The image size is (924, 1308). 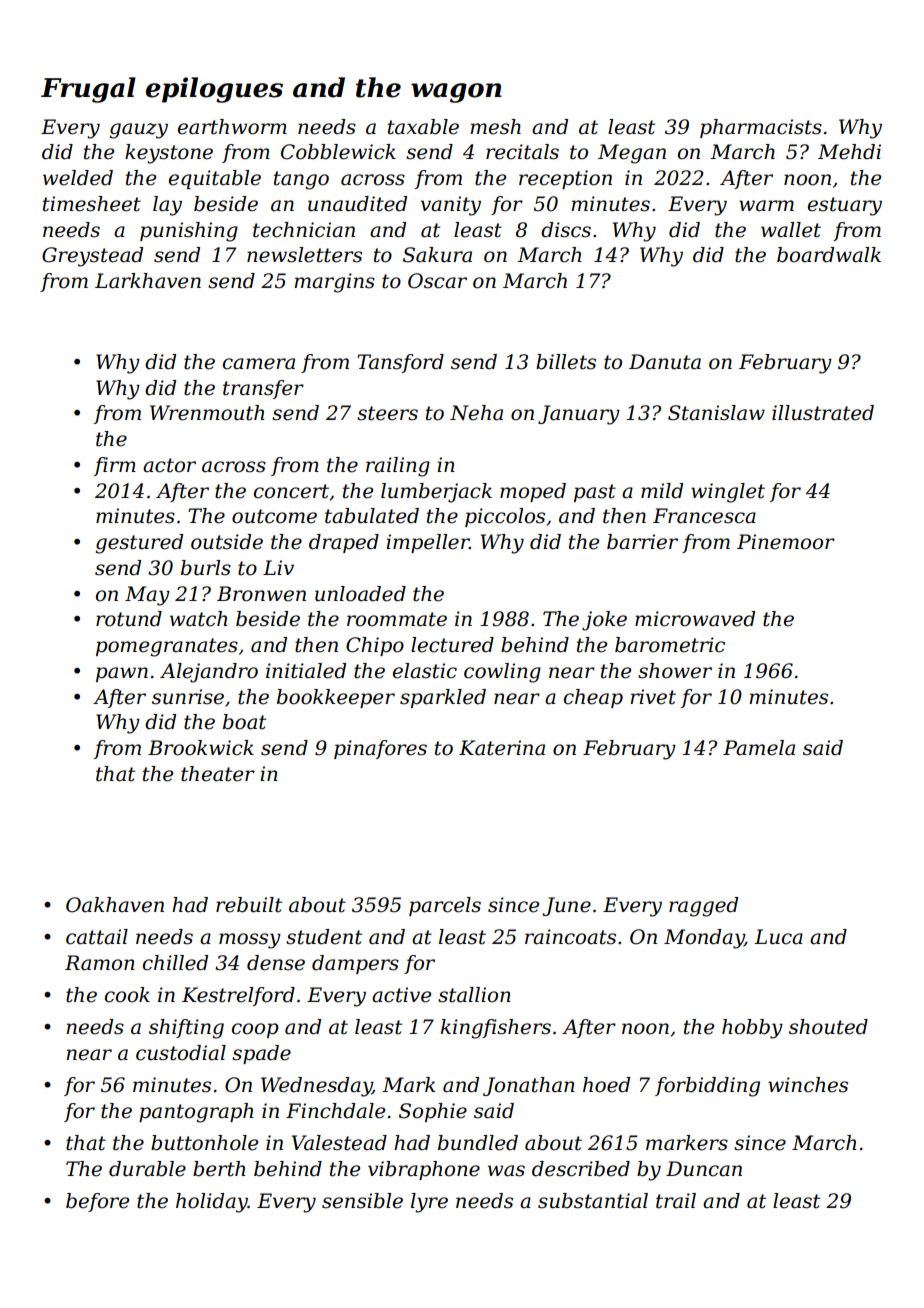 I want to click on joke, so click(x=604, y=621).
